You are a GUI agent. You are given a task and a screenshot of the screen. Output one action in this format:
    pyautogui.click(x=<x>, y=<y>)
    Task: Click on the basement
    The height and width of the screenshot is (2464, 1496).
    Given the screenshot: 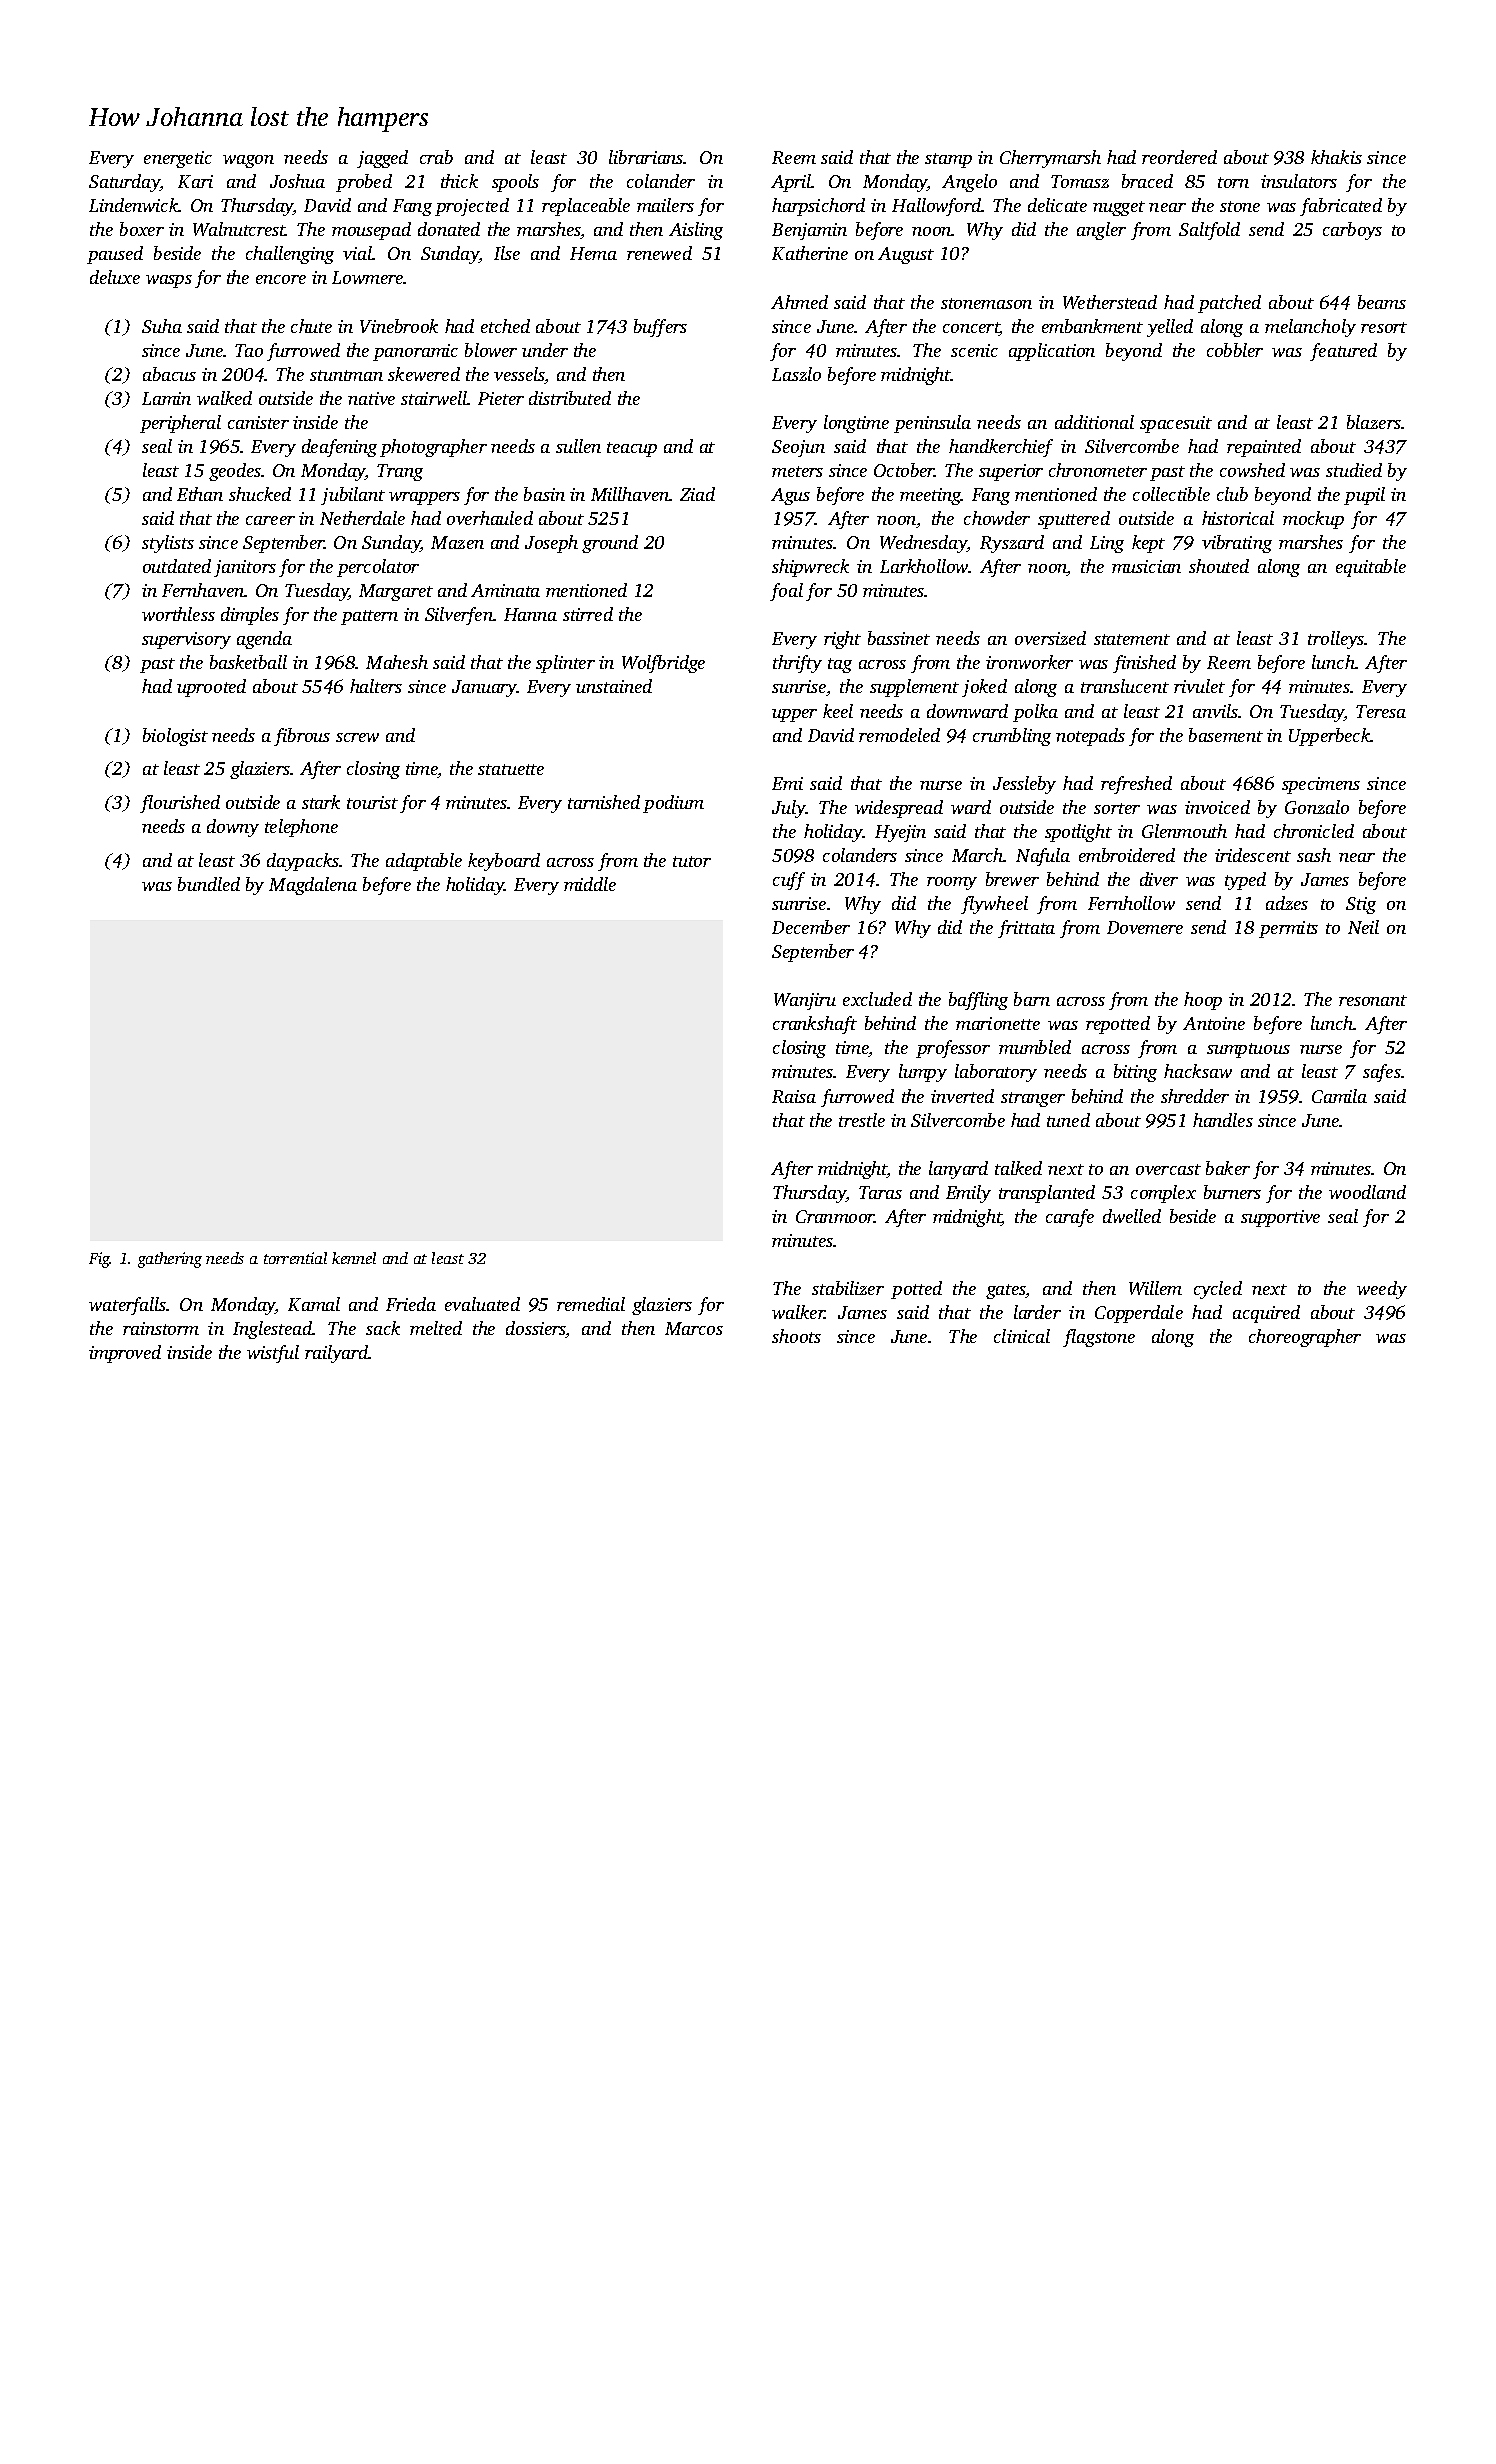 What is the action you would take?
    pyautogui.click(x=1226, y=735)
